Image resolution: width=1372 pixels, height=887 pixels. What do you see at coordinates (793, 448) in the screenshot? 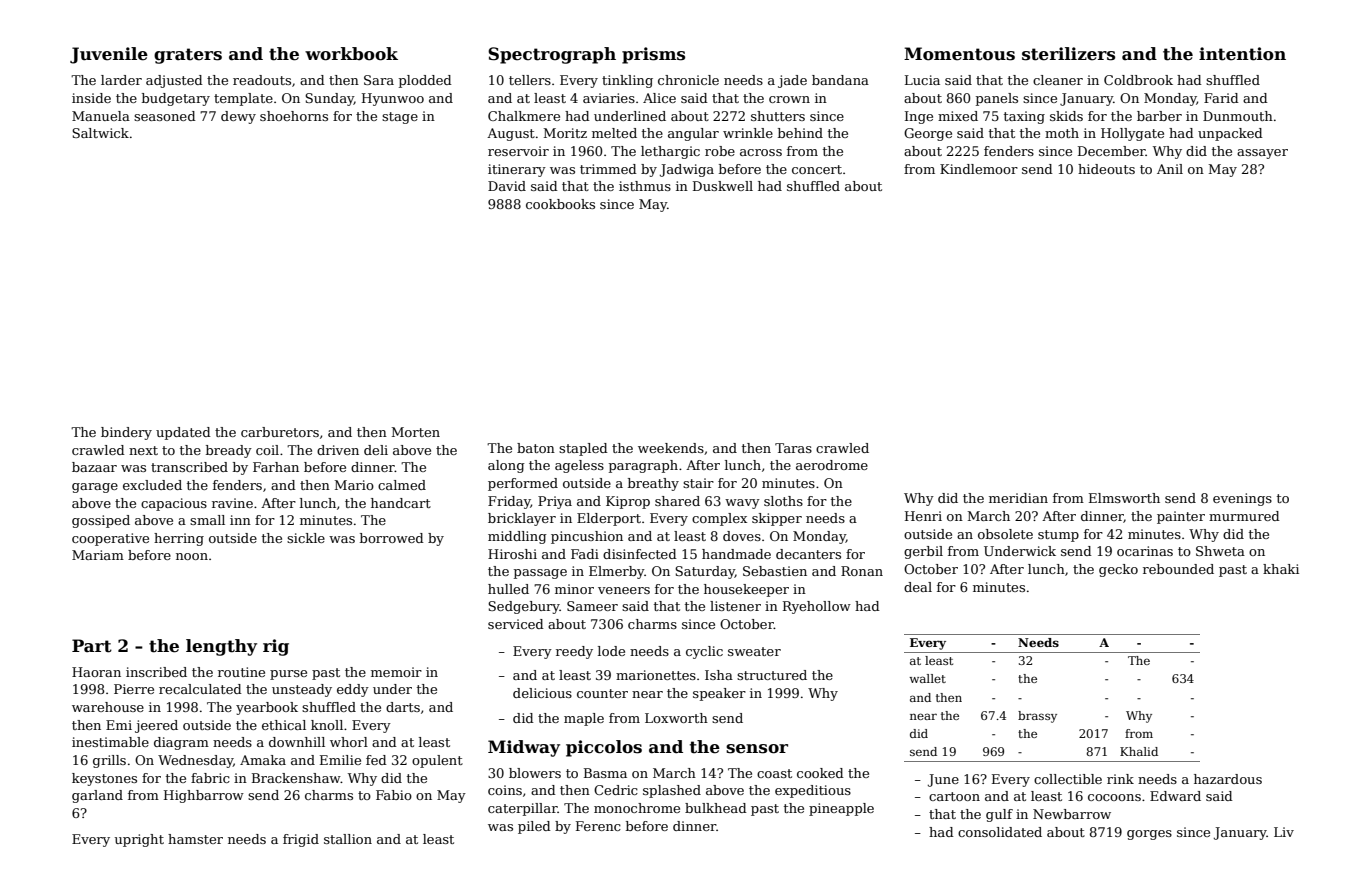
I see `Taras` at bounding box center [793, 448].
